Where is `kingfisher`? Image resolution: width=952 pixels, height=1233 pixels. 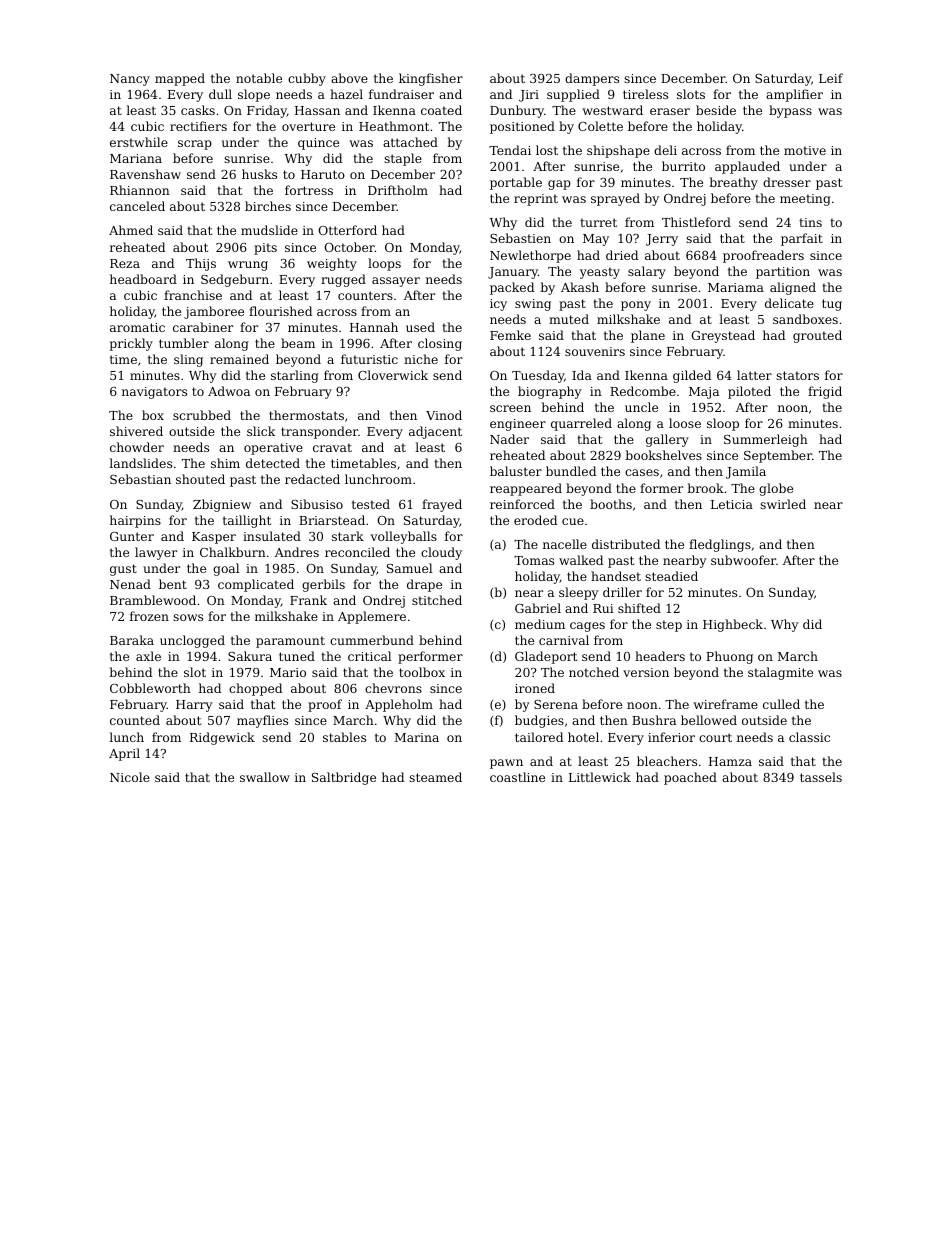 kingfisher is located at coordinates (431, 79).
